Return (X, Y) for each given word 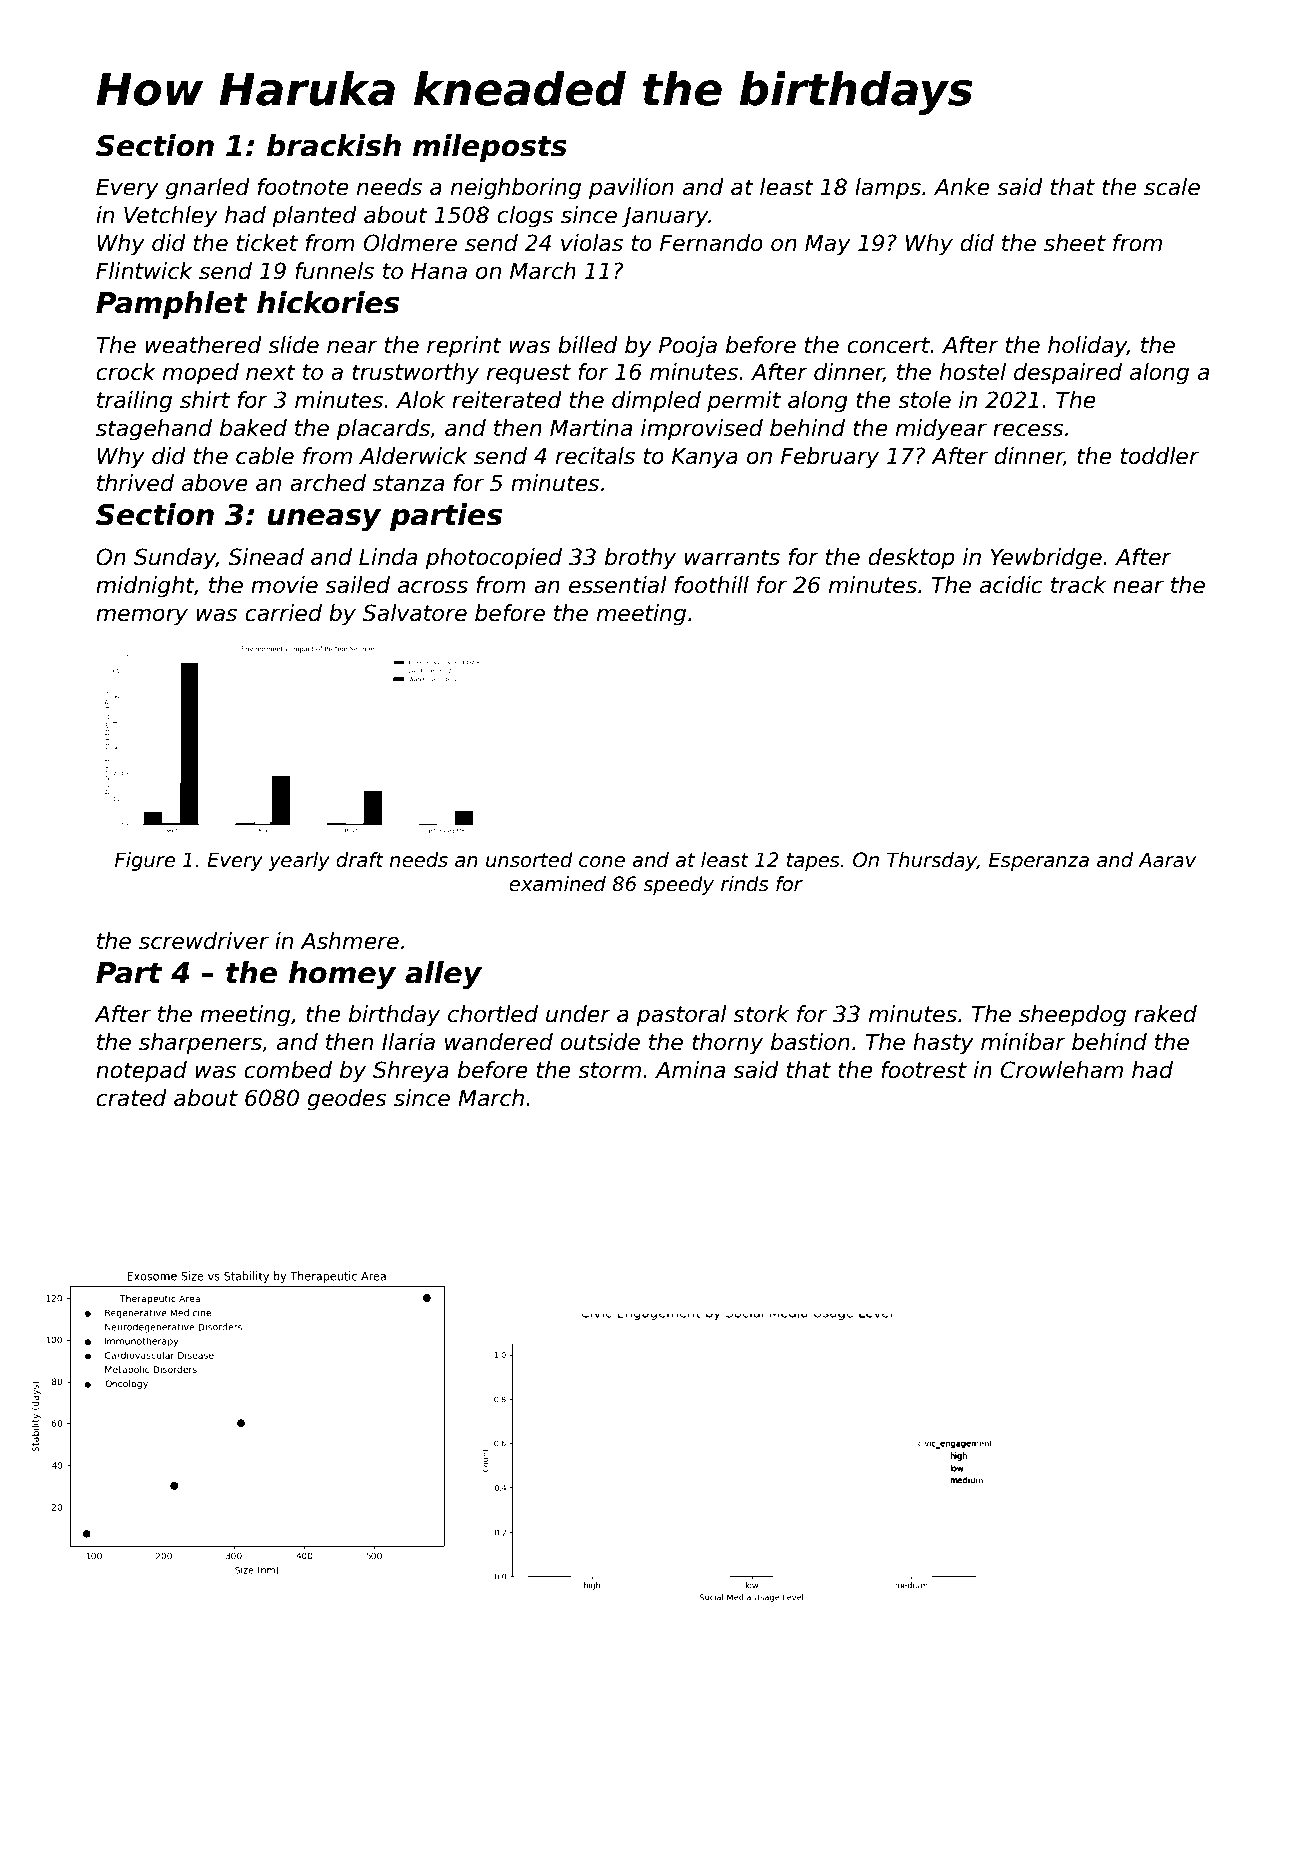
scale (1172, 187)
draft (360, 860)
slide (293, 345)
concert (888, 345)
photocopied (493, 559)
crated (131, 1098)
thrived (135, 483)
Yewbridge (1046, 559)
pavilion (631, 189)
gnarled (208, 189)
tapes (813, 862)
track (1078, 585)
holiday (1087, 347)
